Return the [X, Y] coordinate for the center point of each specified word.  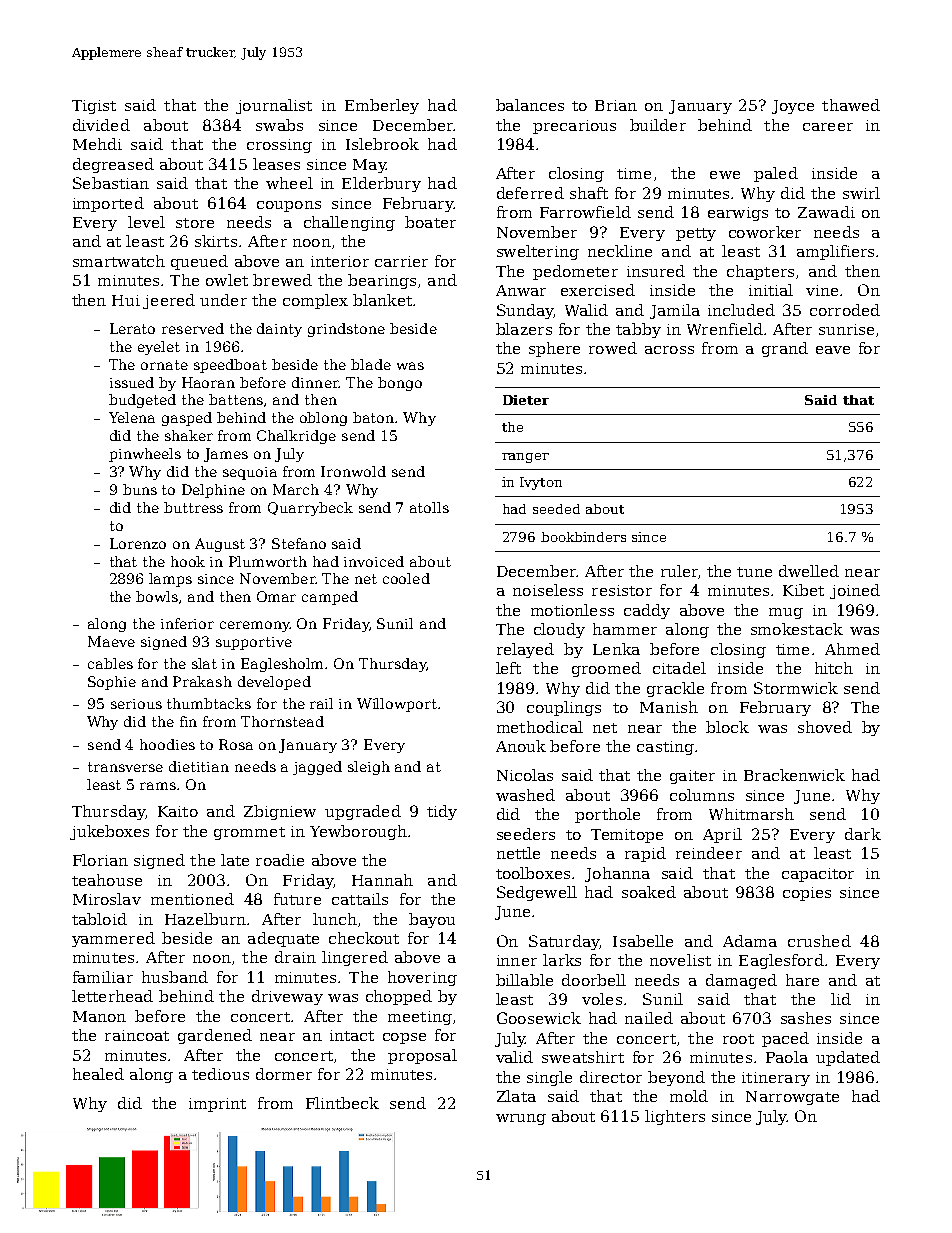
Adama [750, 941]
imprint [217, 1105]
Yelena [132, 417]
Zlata [516, 1096]
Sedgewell [537, 893]
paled [776, 174]
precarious [574, 127]
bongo [400, 384]
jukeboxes [109, 832]
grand [785, 349]
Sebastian [111, 183]
